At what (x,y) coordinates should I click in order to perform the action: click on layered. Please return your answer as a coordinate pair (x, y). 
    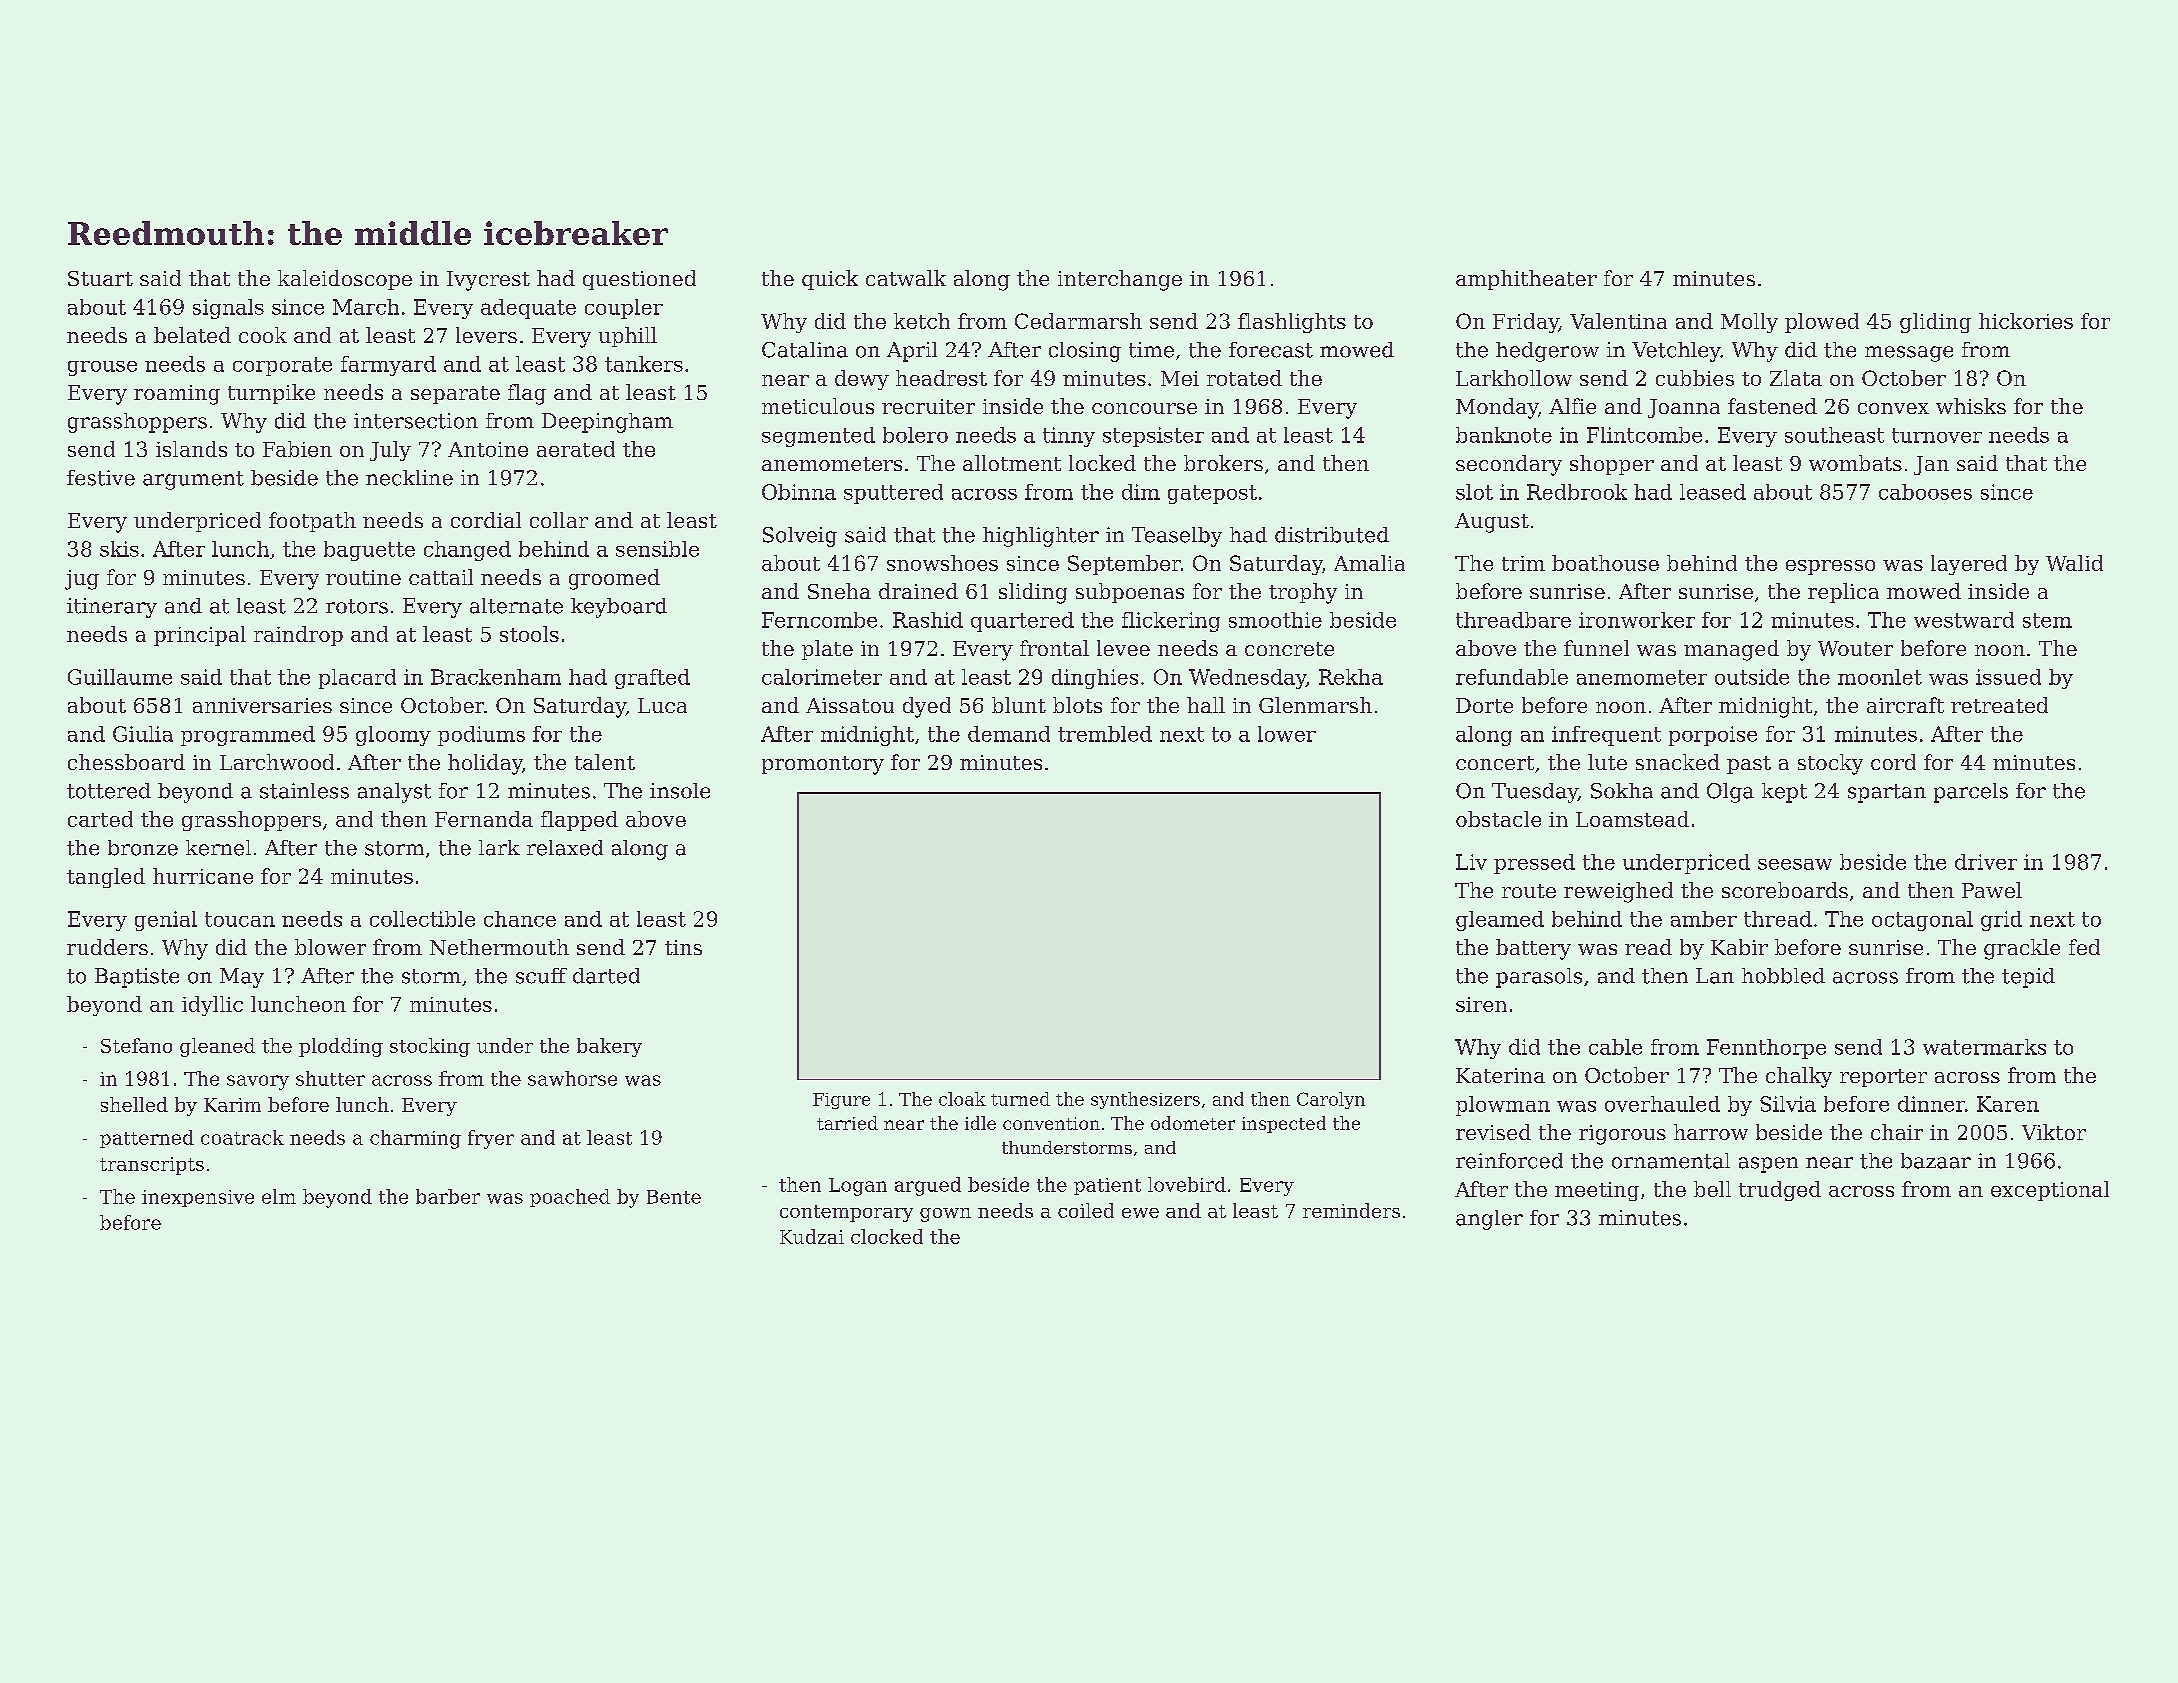
    Looking at the image, I should click on (1969, 565).
